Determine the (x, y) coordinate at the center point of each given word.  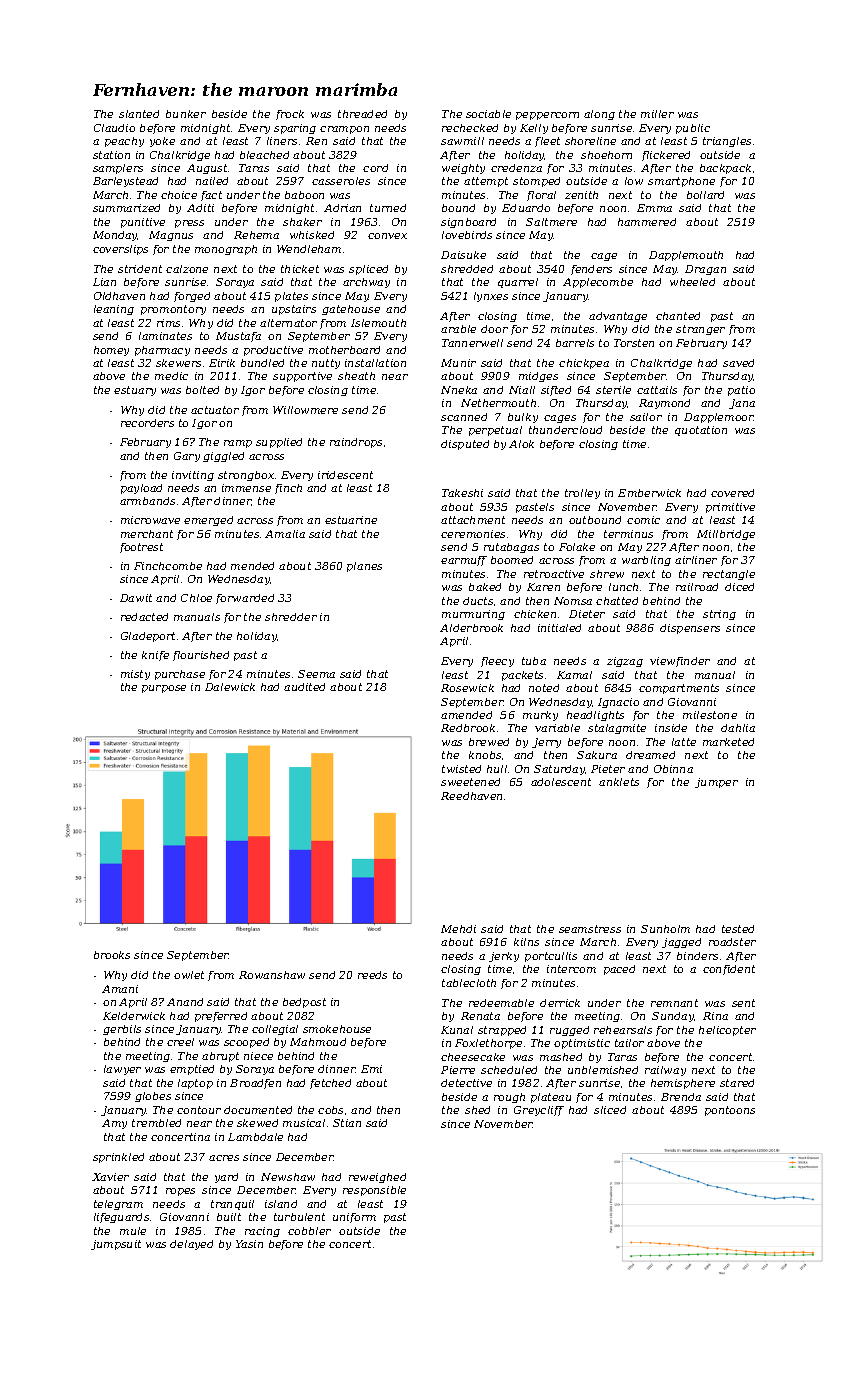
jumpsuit (116, 1245)
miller (657, 114)
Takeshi (462, 493)
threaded (362, 114)
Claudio (114, 128)
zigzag (625, 662)
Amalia (285, 534)
